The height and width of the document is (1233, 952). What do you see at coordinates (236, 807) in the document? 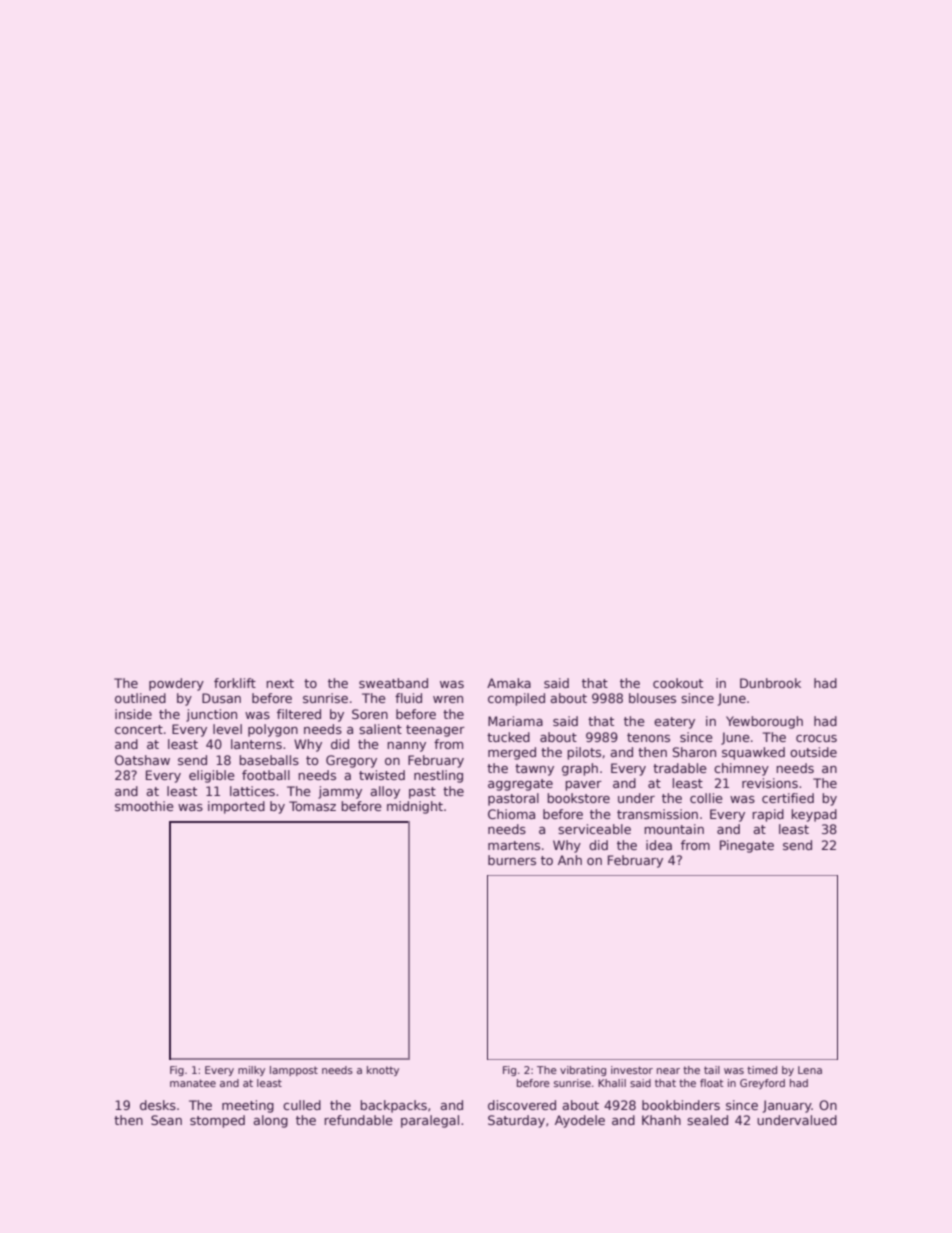
I see `imported` at bounding box center [236, 807].
